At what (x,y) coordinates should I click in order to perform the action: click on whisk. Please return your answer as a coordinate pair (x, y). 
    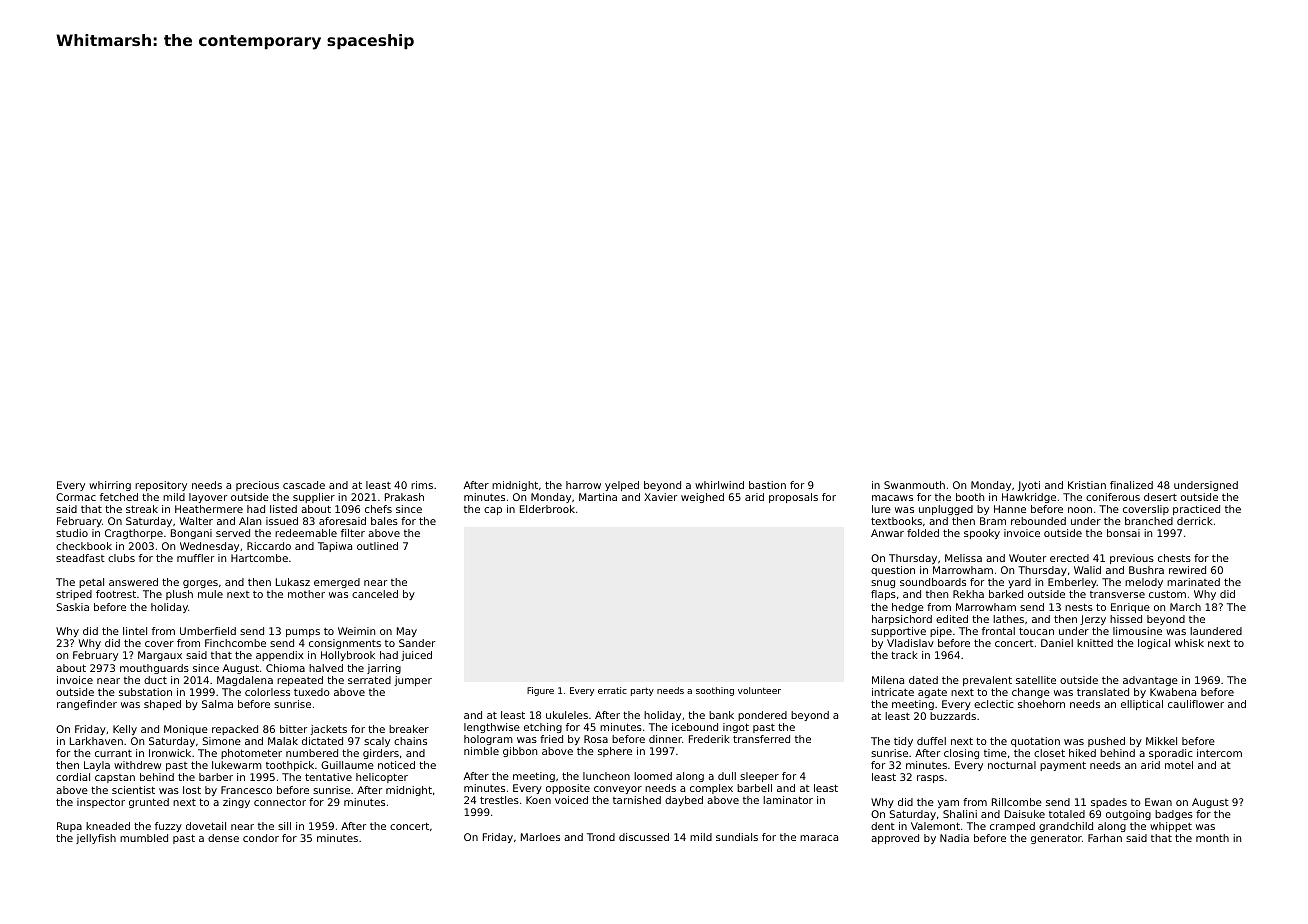
    Looking at the image, I should click on (1189, 643).
